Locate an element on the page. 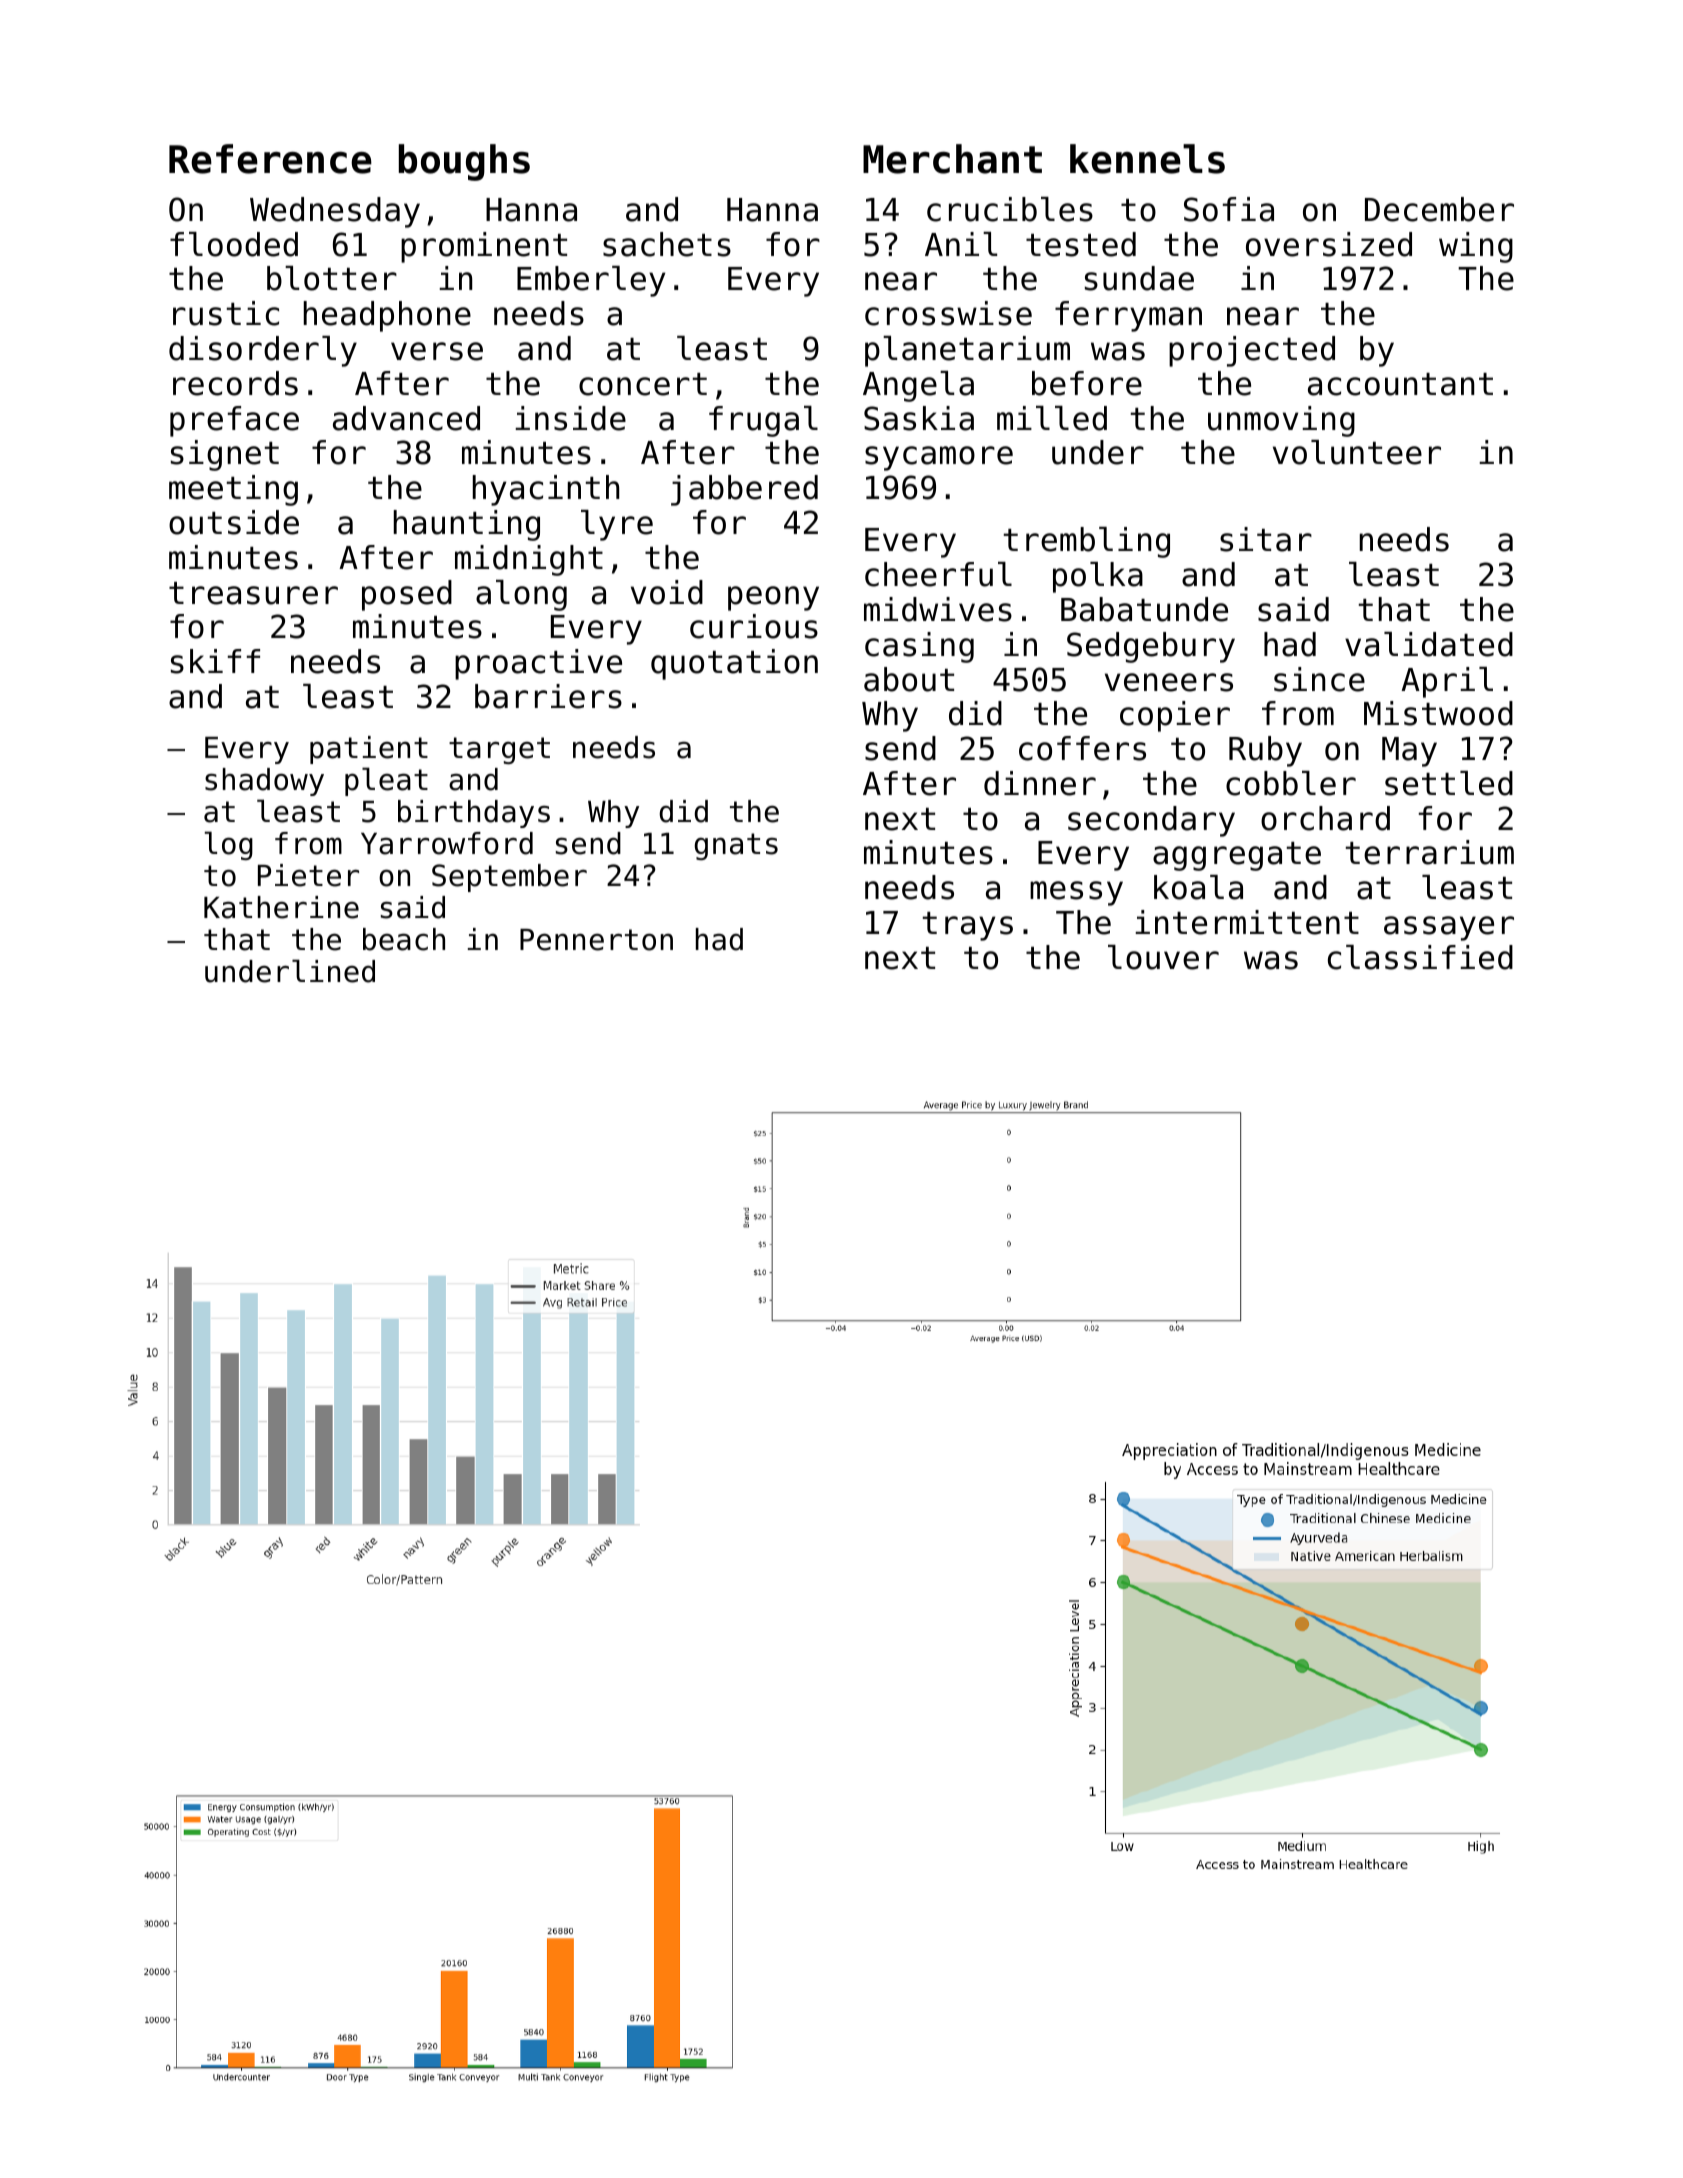 The height and width of the page is (2178, 1683). verse is located at coordinates (437, 351).
